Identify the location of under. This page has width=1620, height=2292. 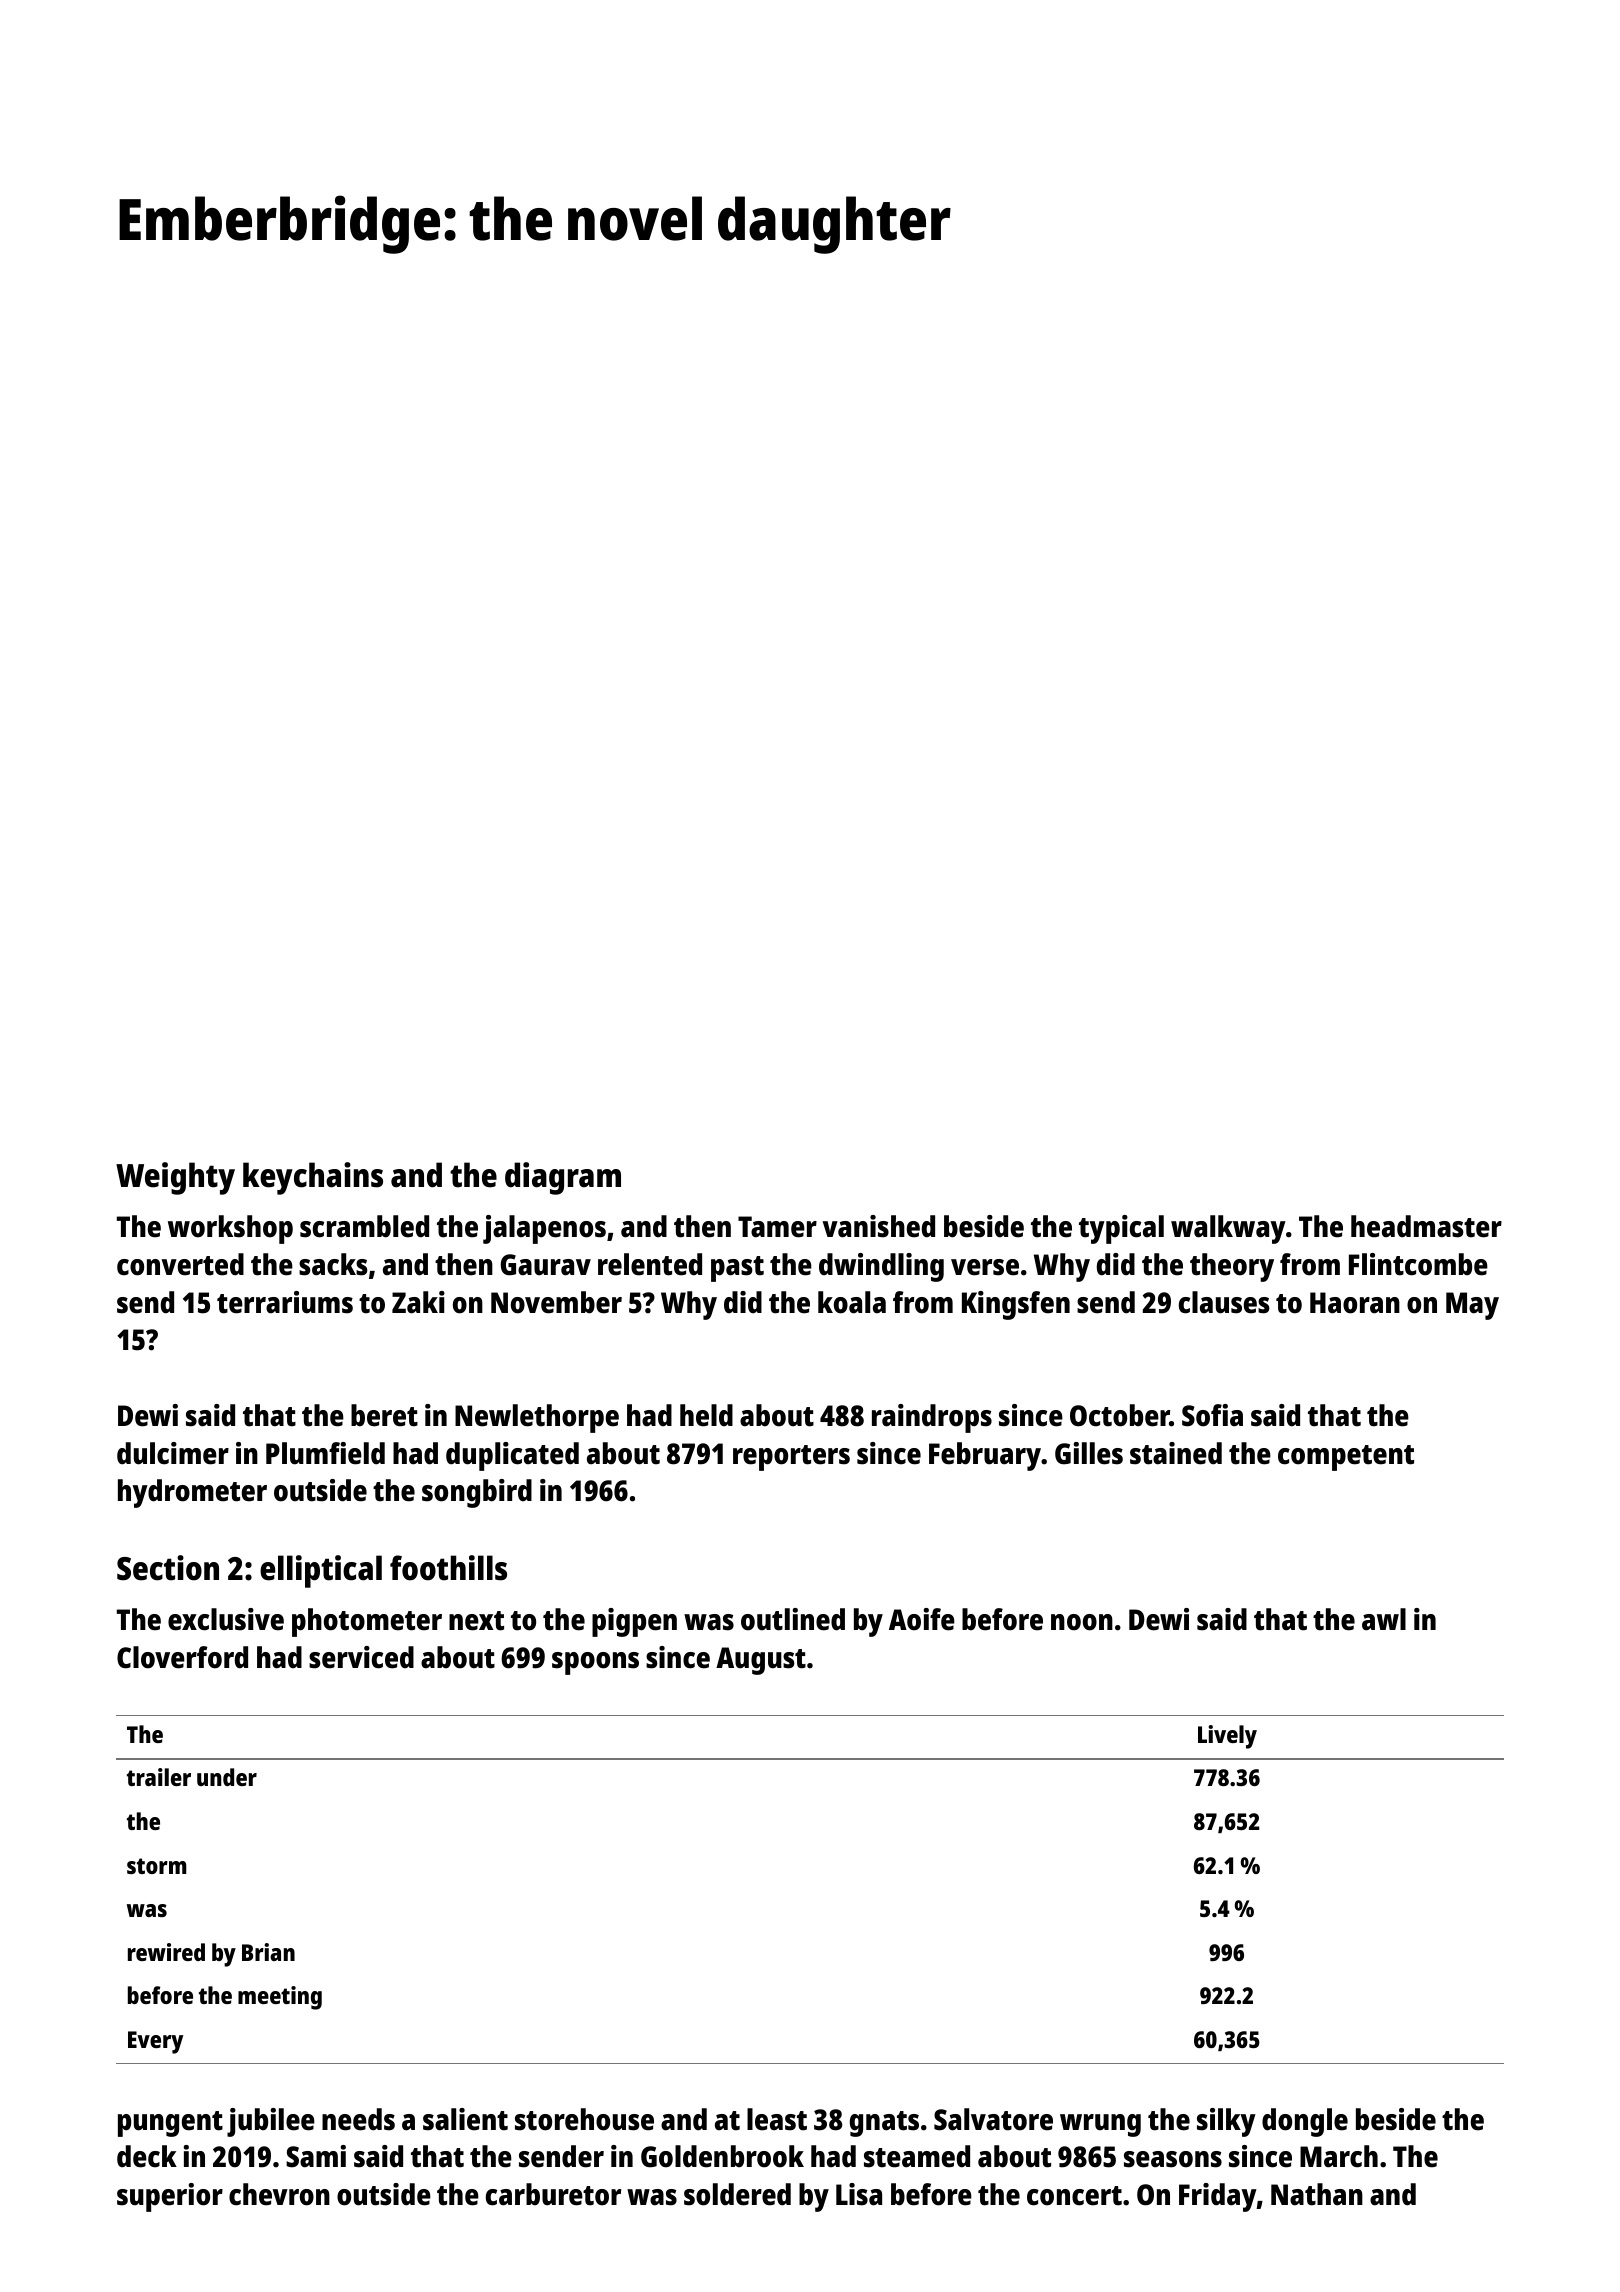
(227, 1777).
